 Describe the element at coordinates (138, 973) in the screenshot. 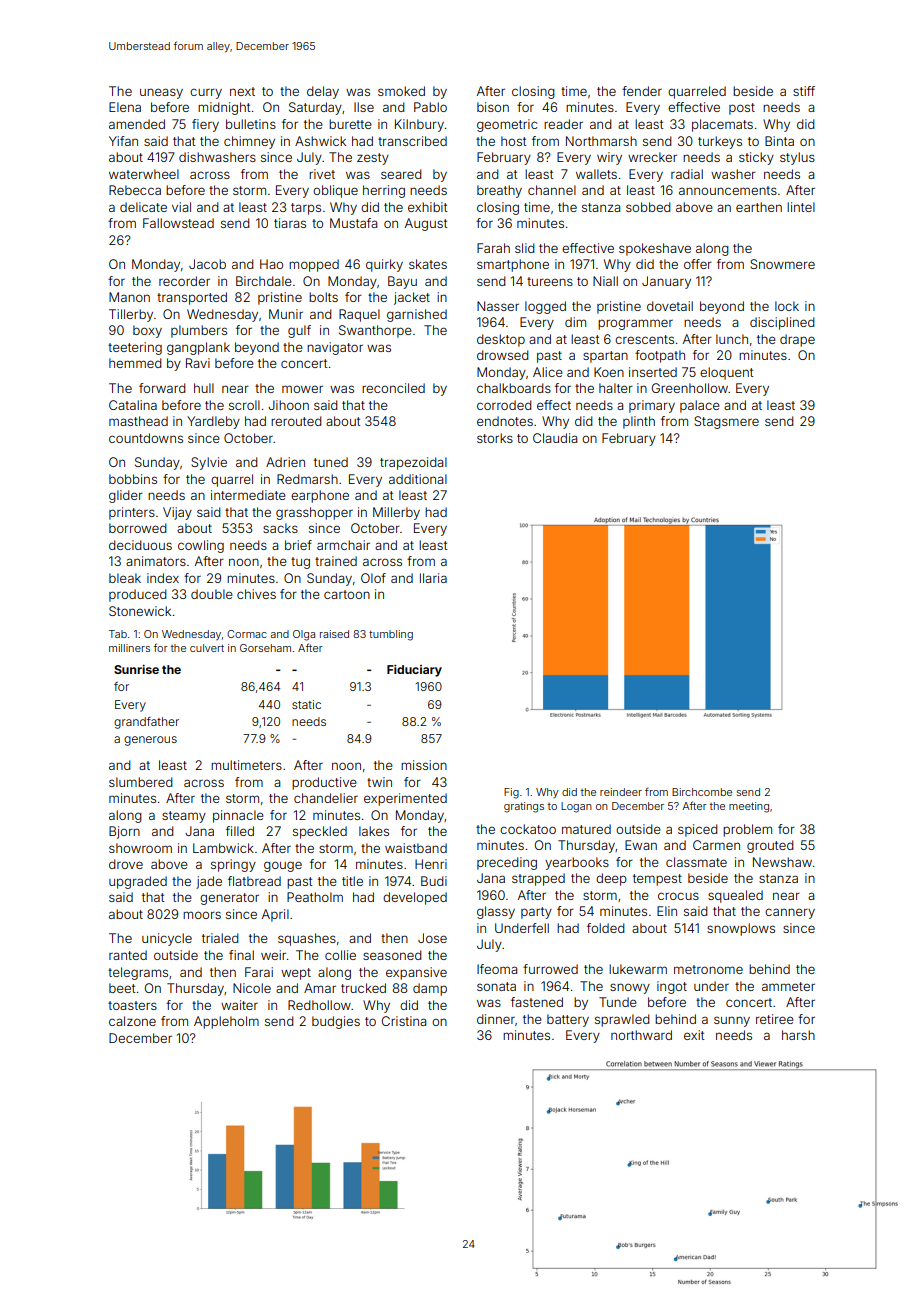

I see `telegrams` at that location.
